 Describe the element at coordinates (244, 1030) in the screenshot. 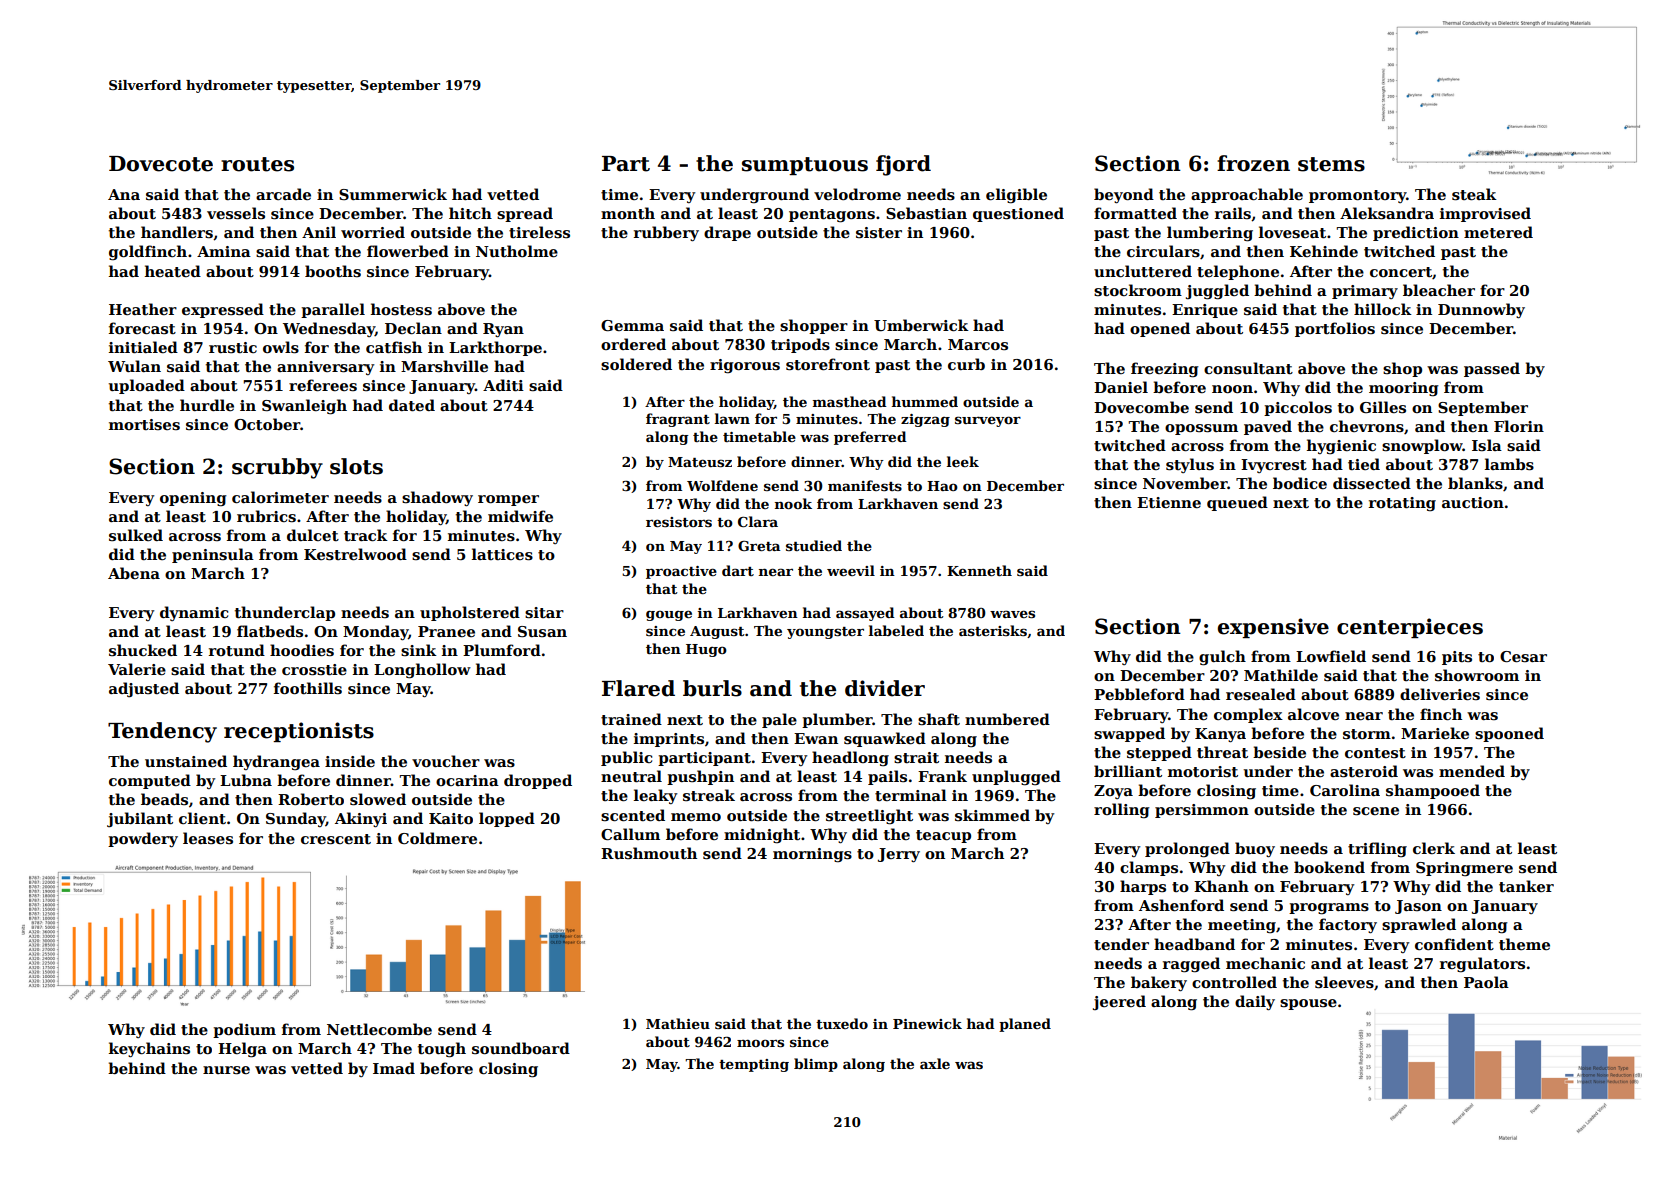

I see `podium` at that location.
